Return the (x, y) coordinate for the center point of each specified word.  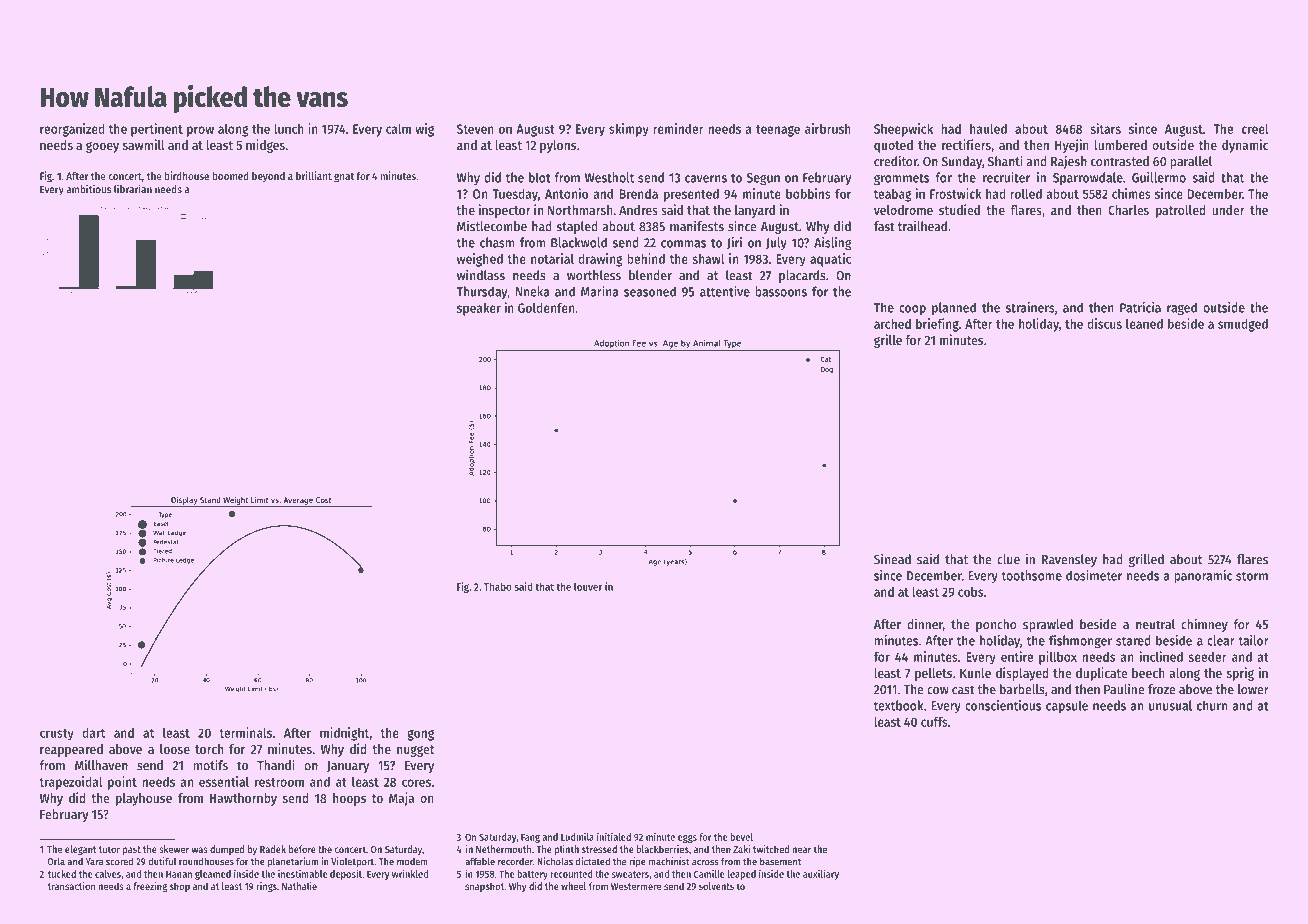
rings (266, 887)
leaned (1144, 323)
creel (1255, 128)
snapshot (484, 887)
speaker (479, 309)
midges (265, 146)
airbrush (828, 128)
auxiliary (821, 874)
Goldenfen (546, 307)
